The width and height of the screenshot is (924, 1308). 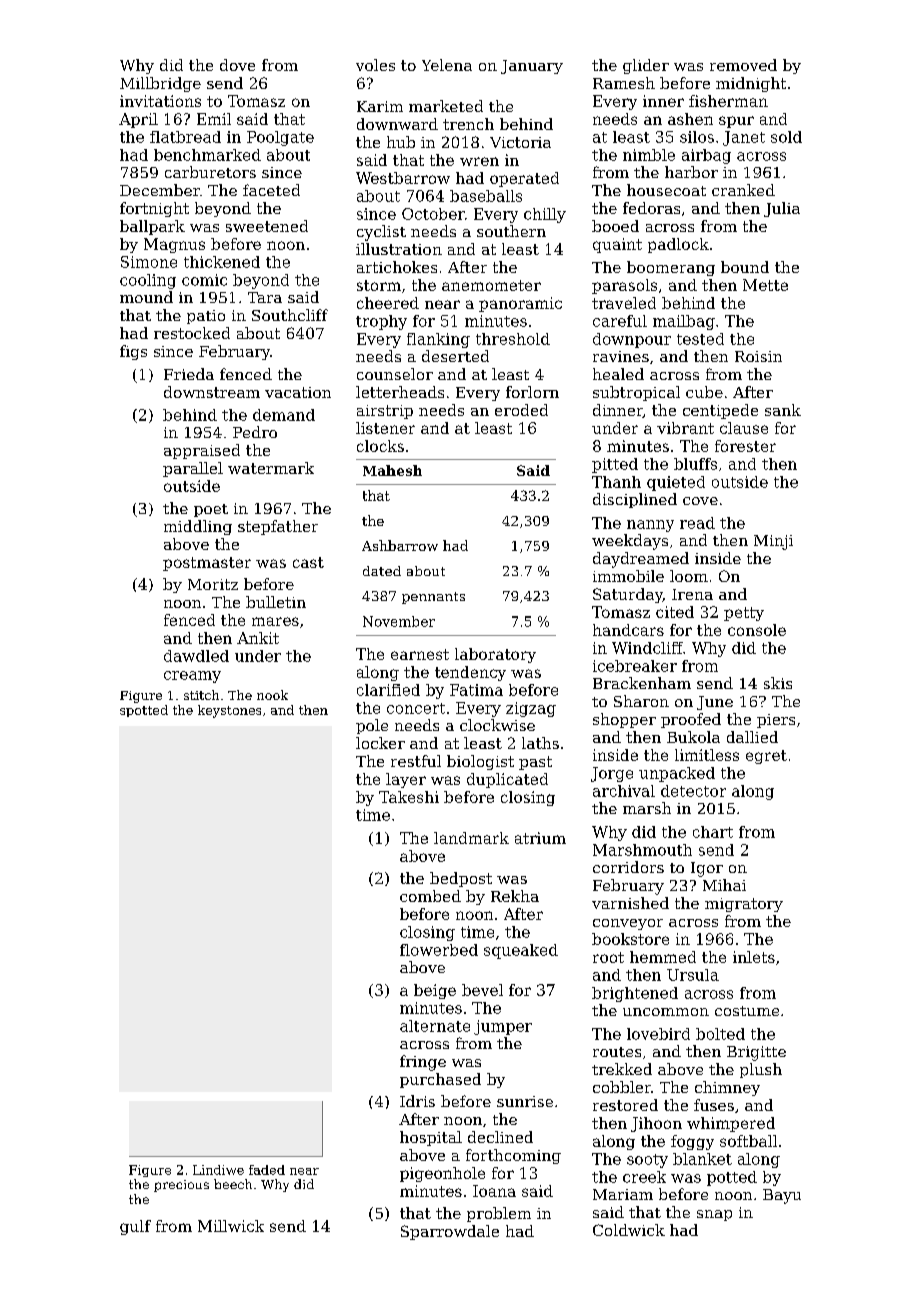 I want to click on Bukola, so click(x=693, y=737).
